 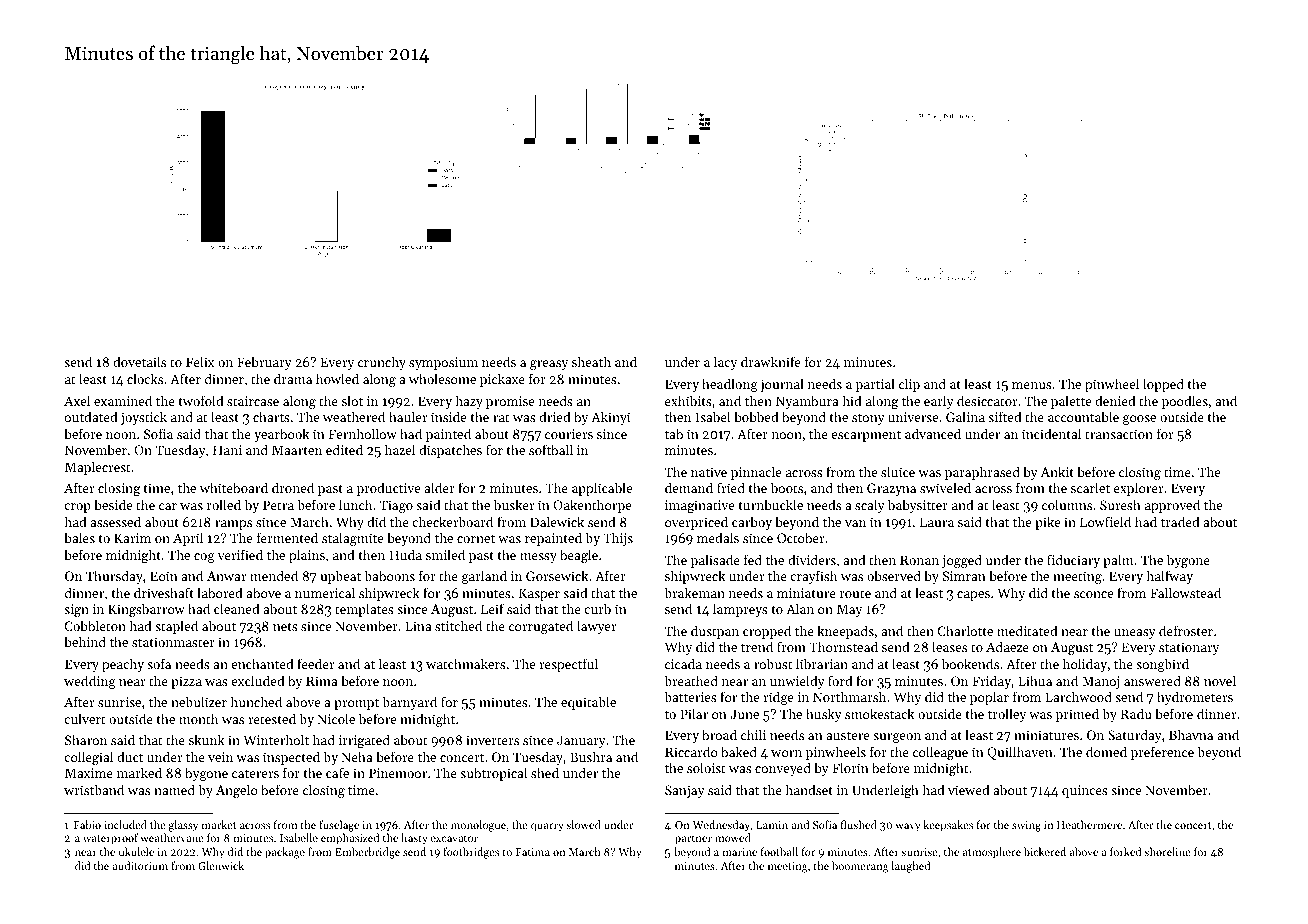 What do you see at coordinates (276, 739) in the screenshot?
I see `Winterholt` at bounding box center [276, 739].
